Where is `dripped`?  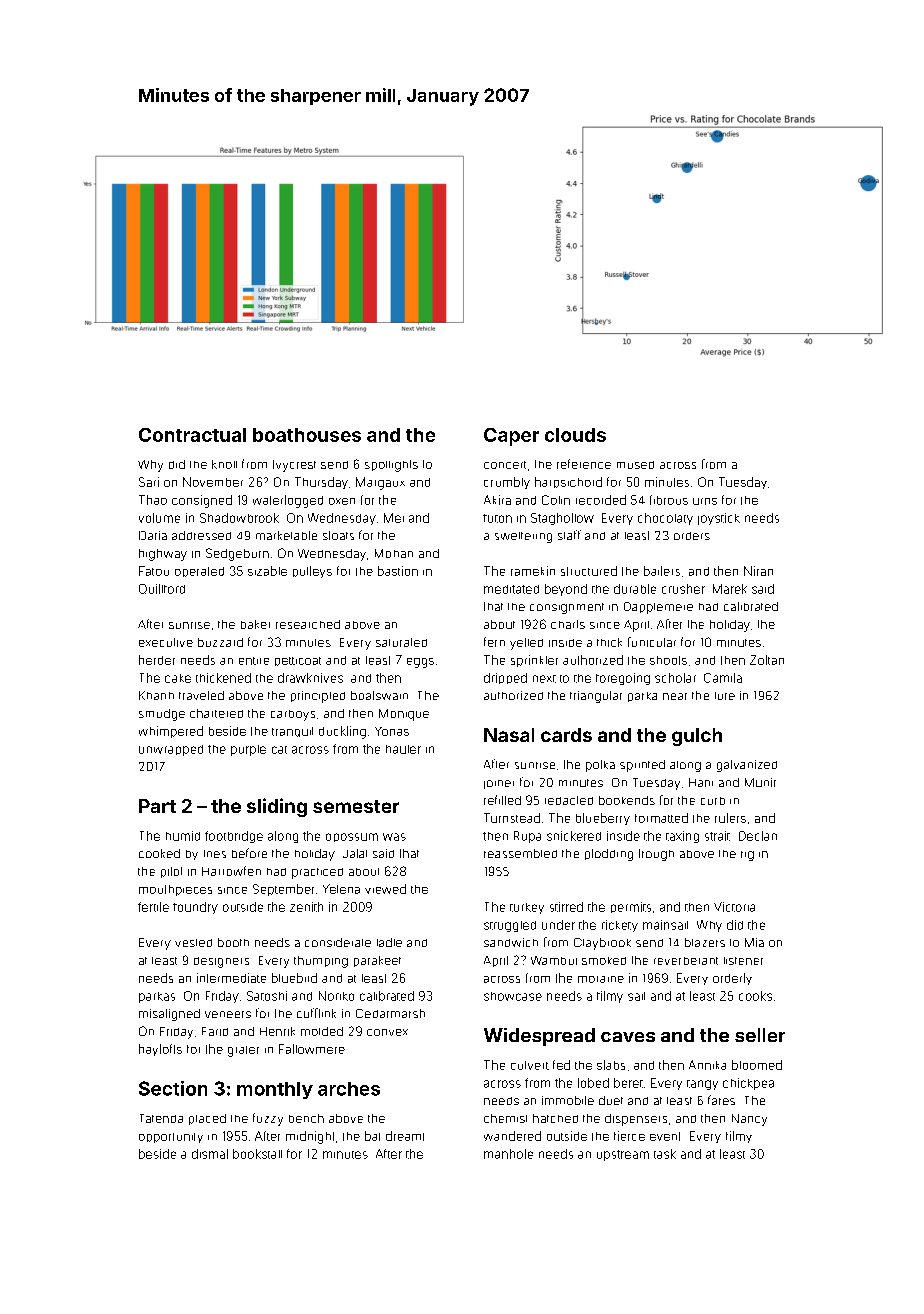 dripped is located at coordinates (505, 678).
